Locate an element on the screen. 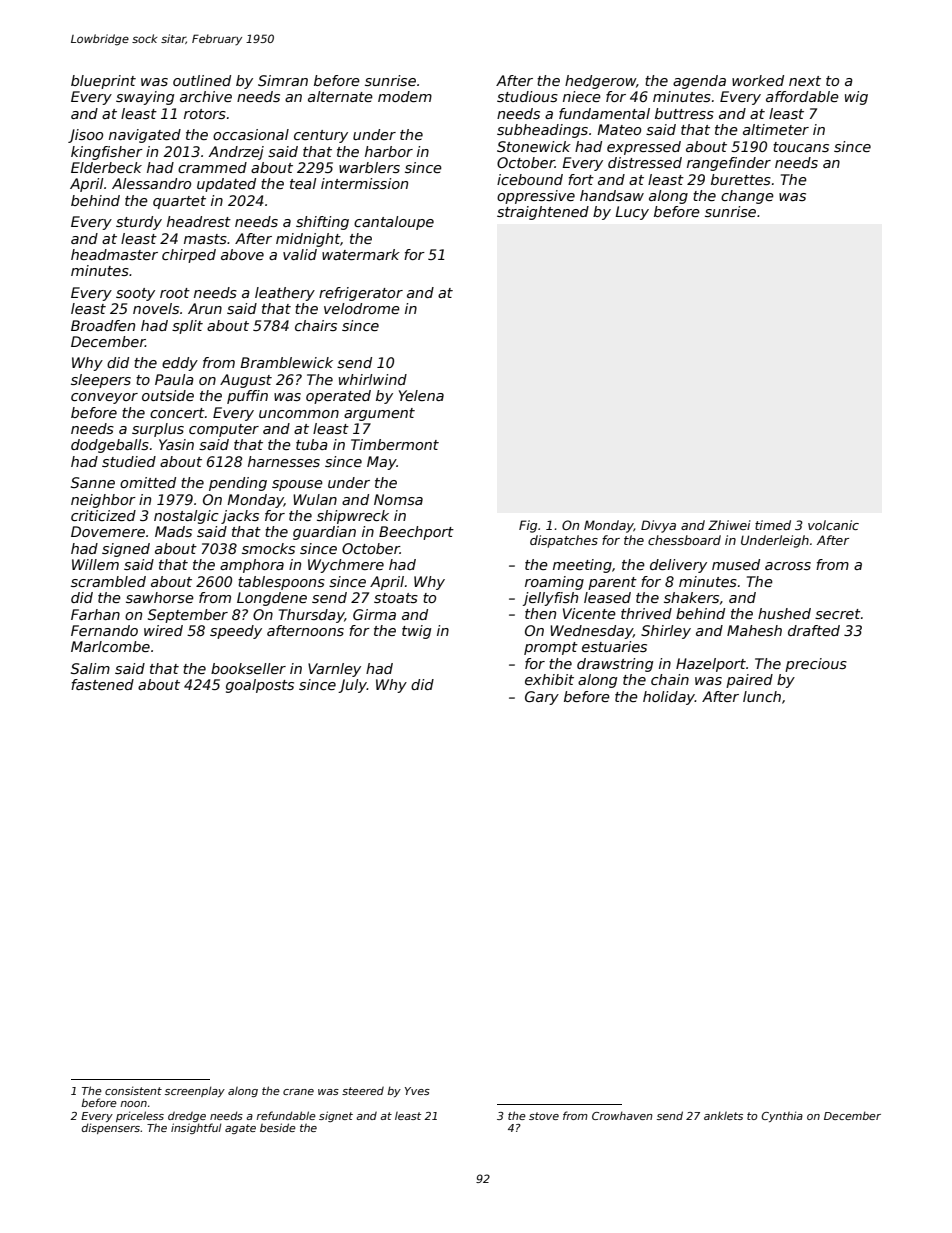  steered is located at coordinates (363, 1090).
